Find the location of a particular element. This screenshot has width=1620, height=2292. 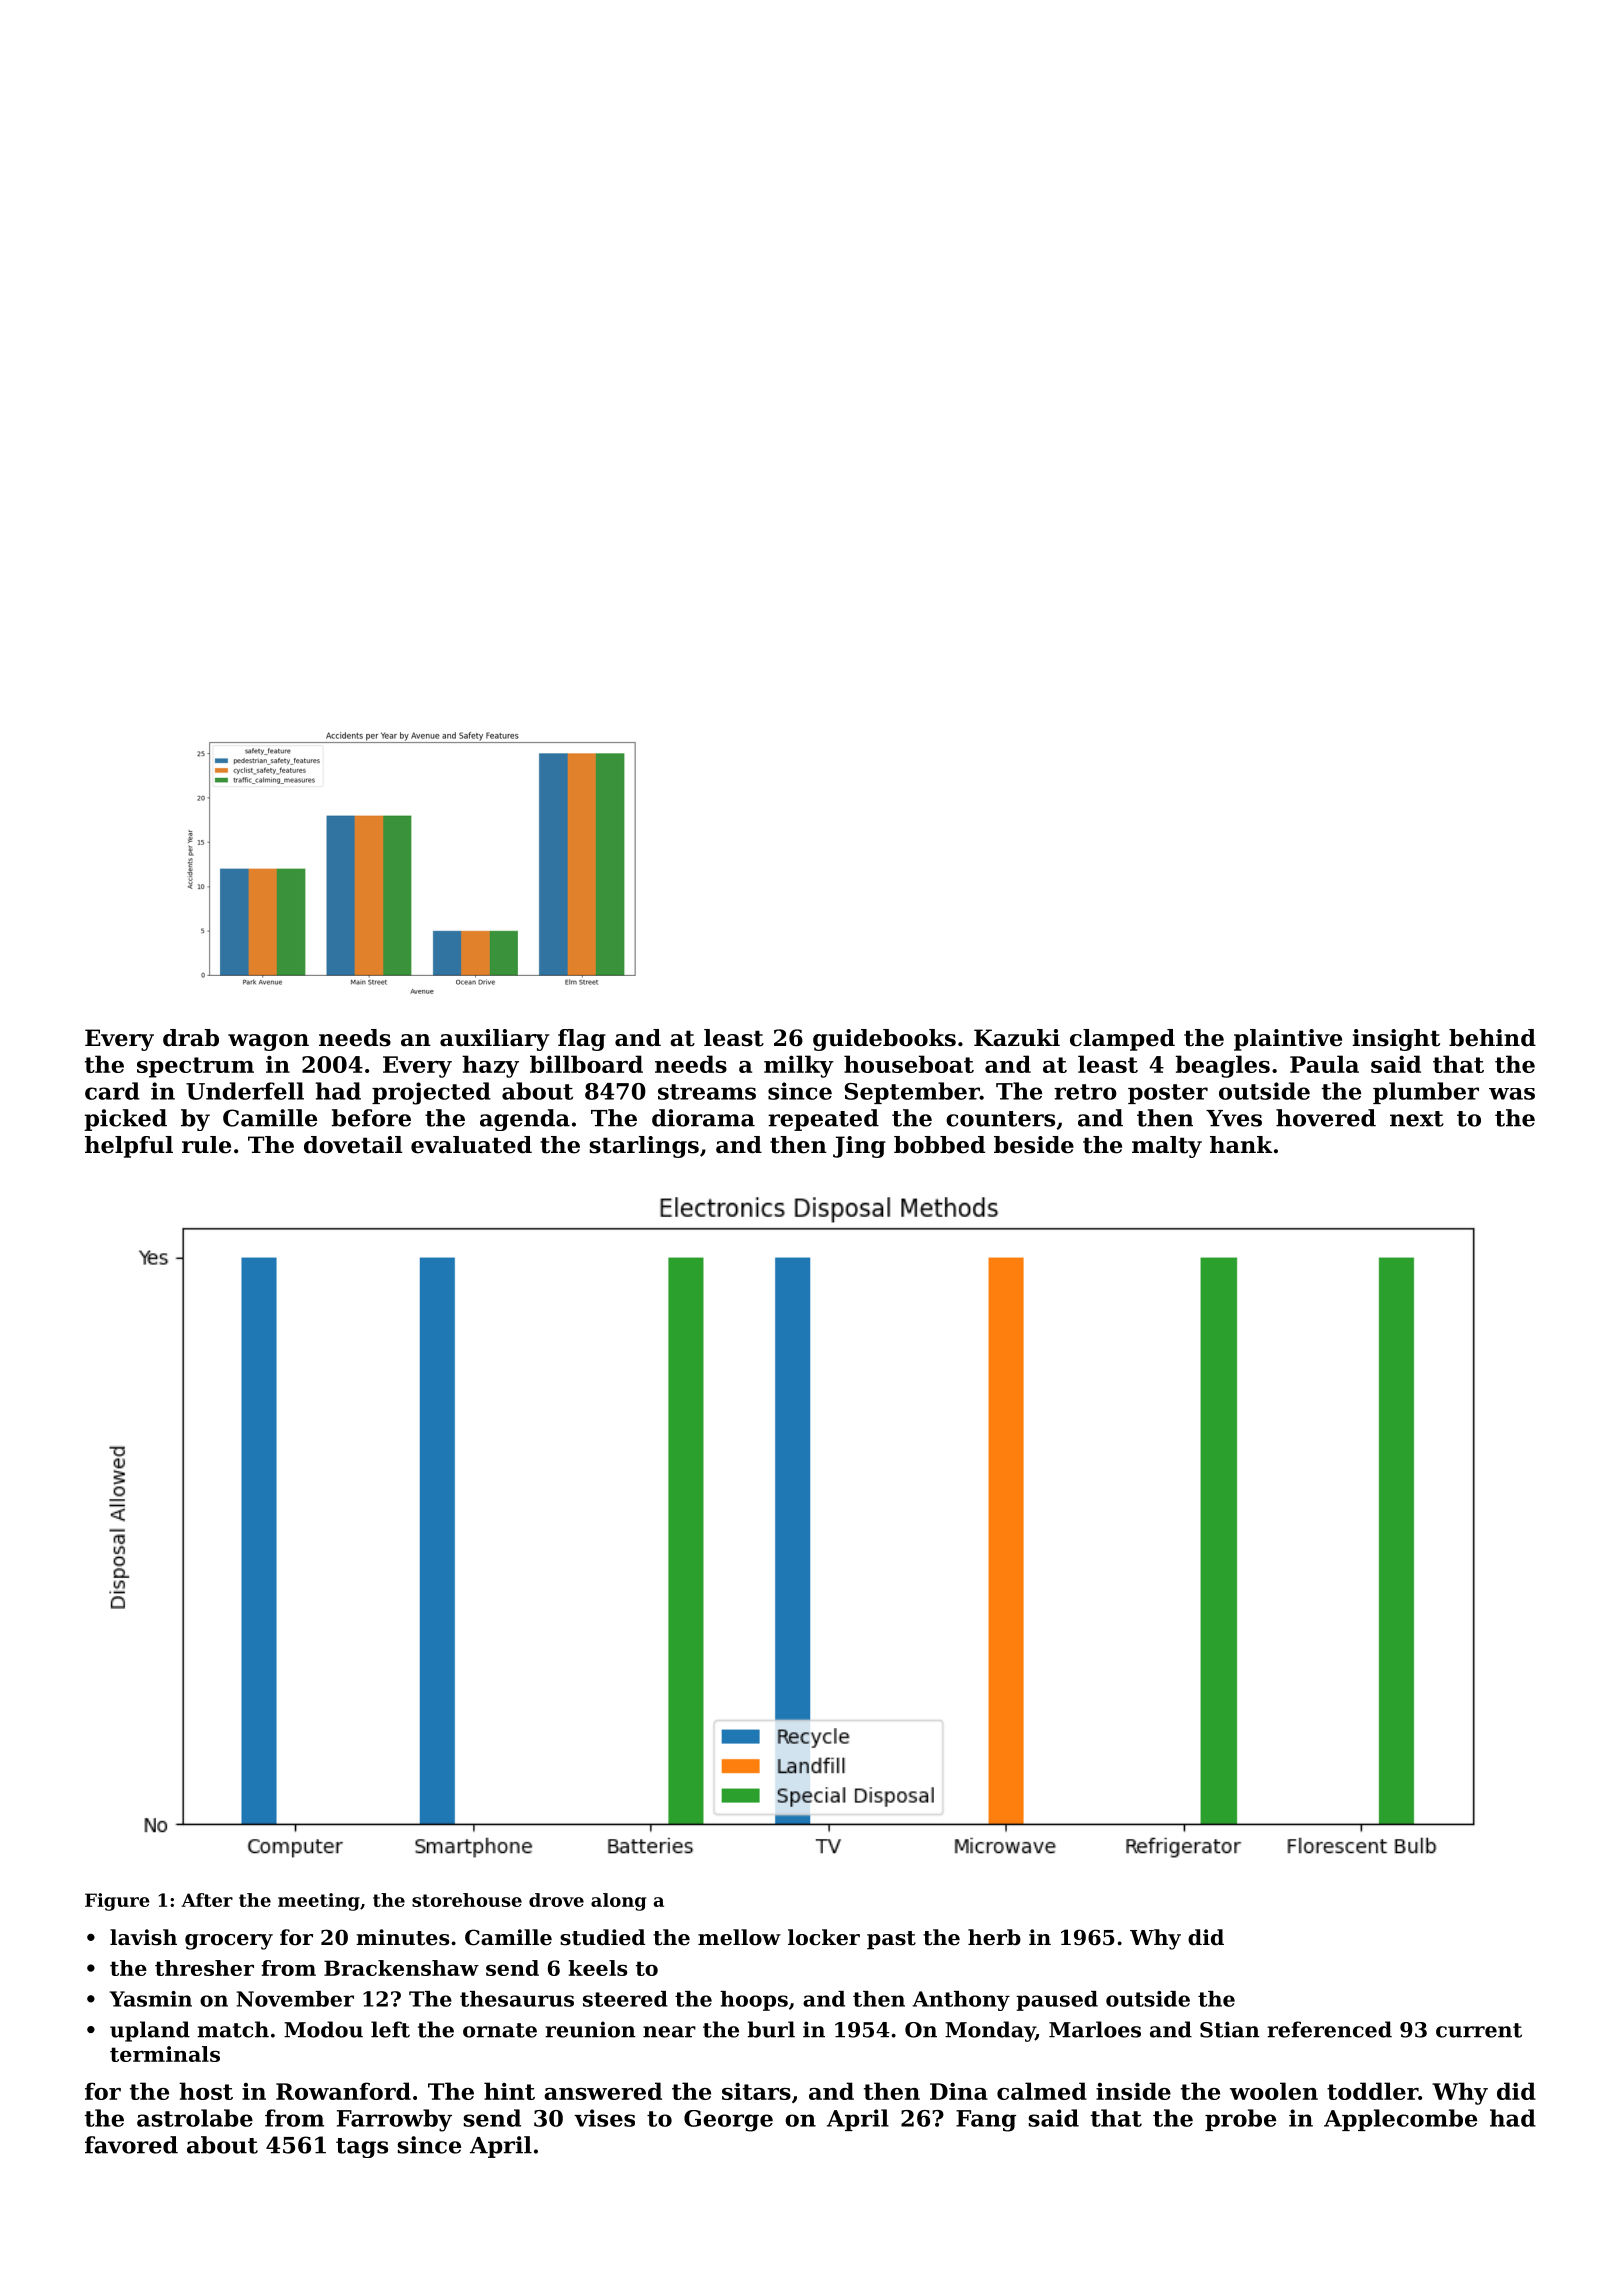

host is located at coordinates (206, 2091).
